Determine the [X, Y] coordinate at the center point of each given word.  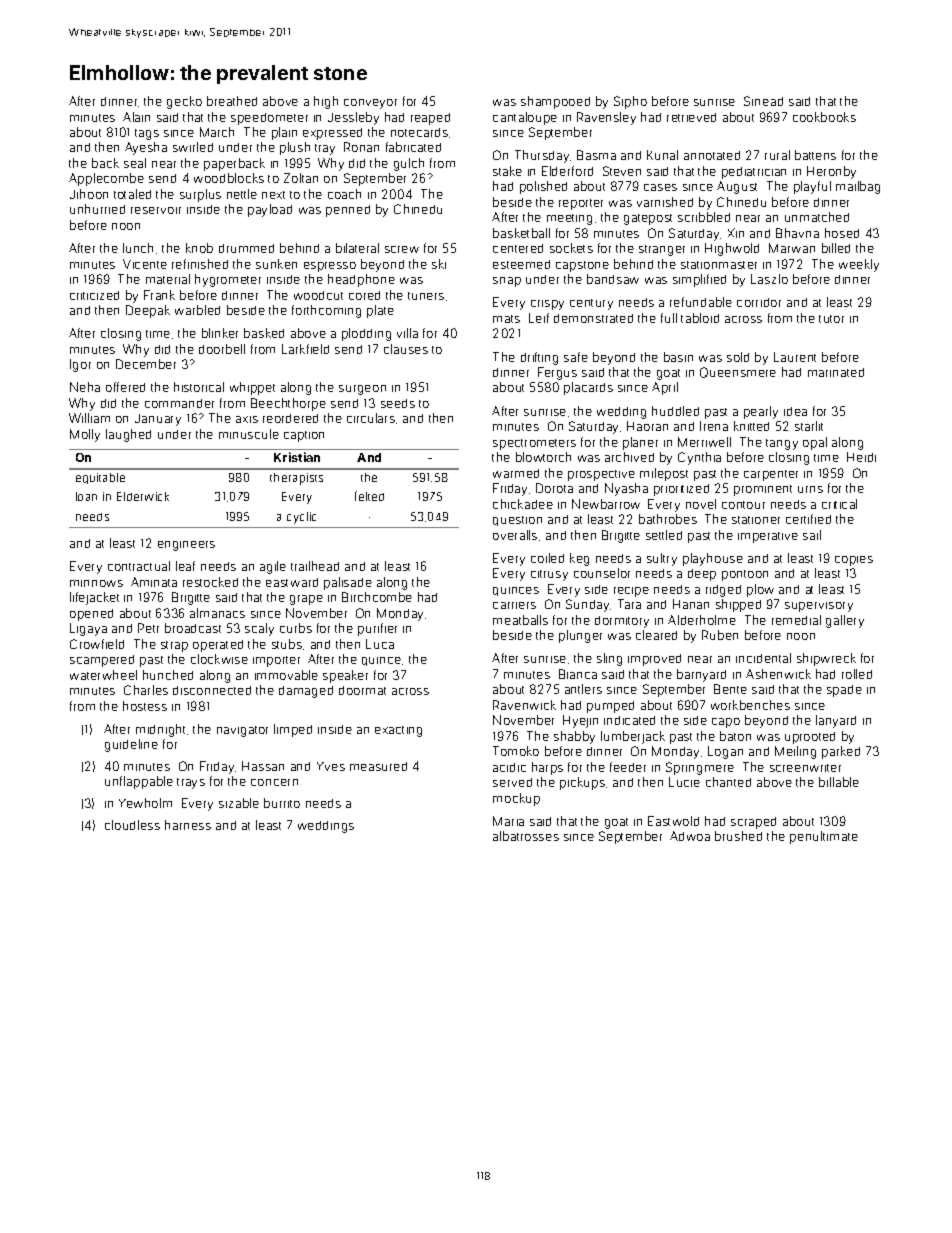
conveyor [370, 104]
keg [579, 559]
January [158, 420]
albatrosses [526, 836]
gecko [184, 102]
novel [701, 504]
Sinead [763, 101]
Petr [148, 628]
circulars [371, 418]
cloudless [132, 825]
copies [854, 561]
